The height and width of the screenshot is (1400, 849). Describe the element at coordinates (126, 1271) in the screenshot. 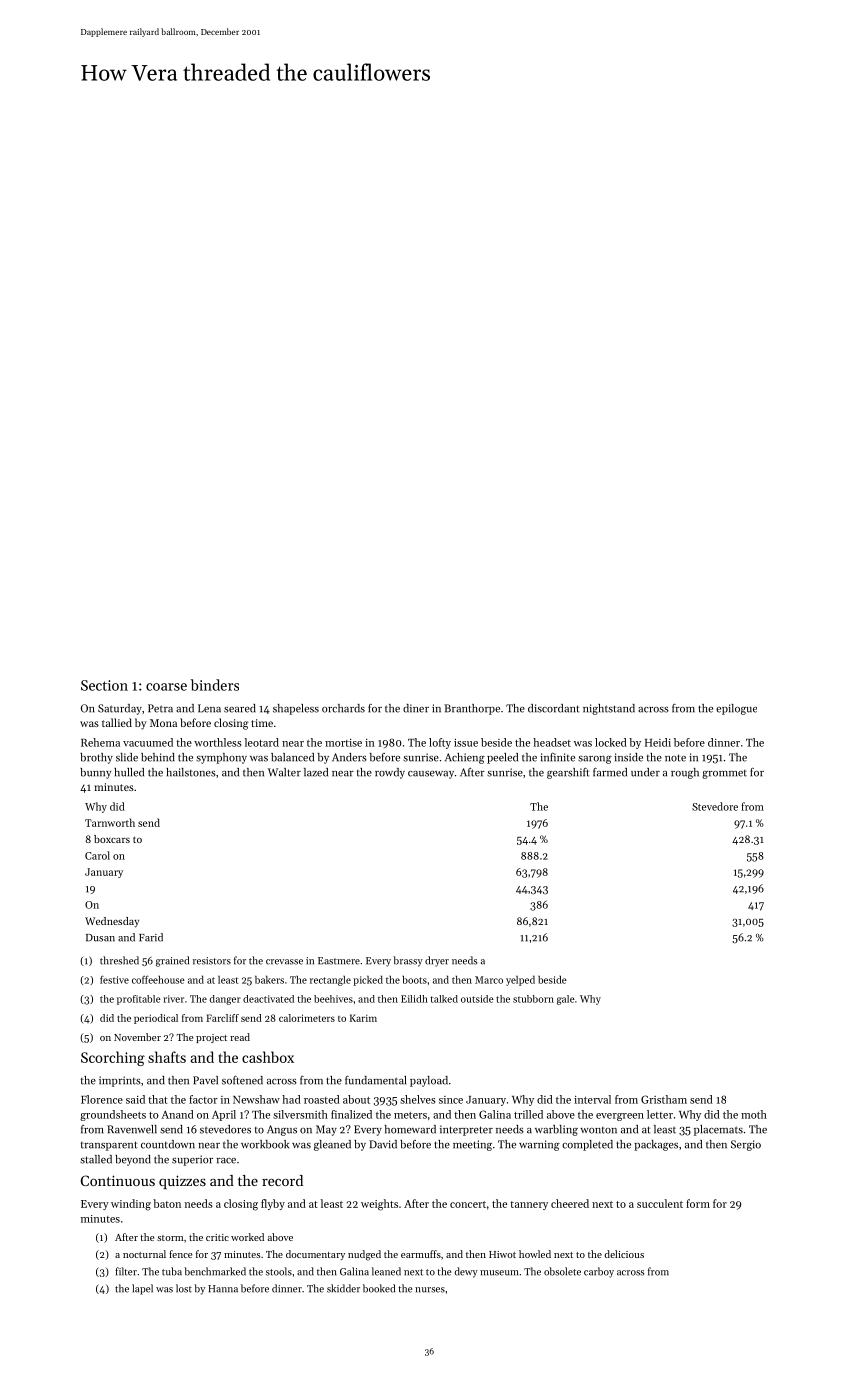

I see `filter` at that location.
